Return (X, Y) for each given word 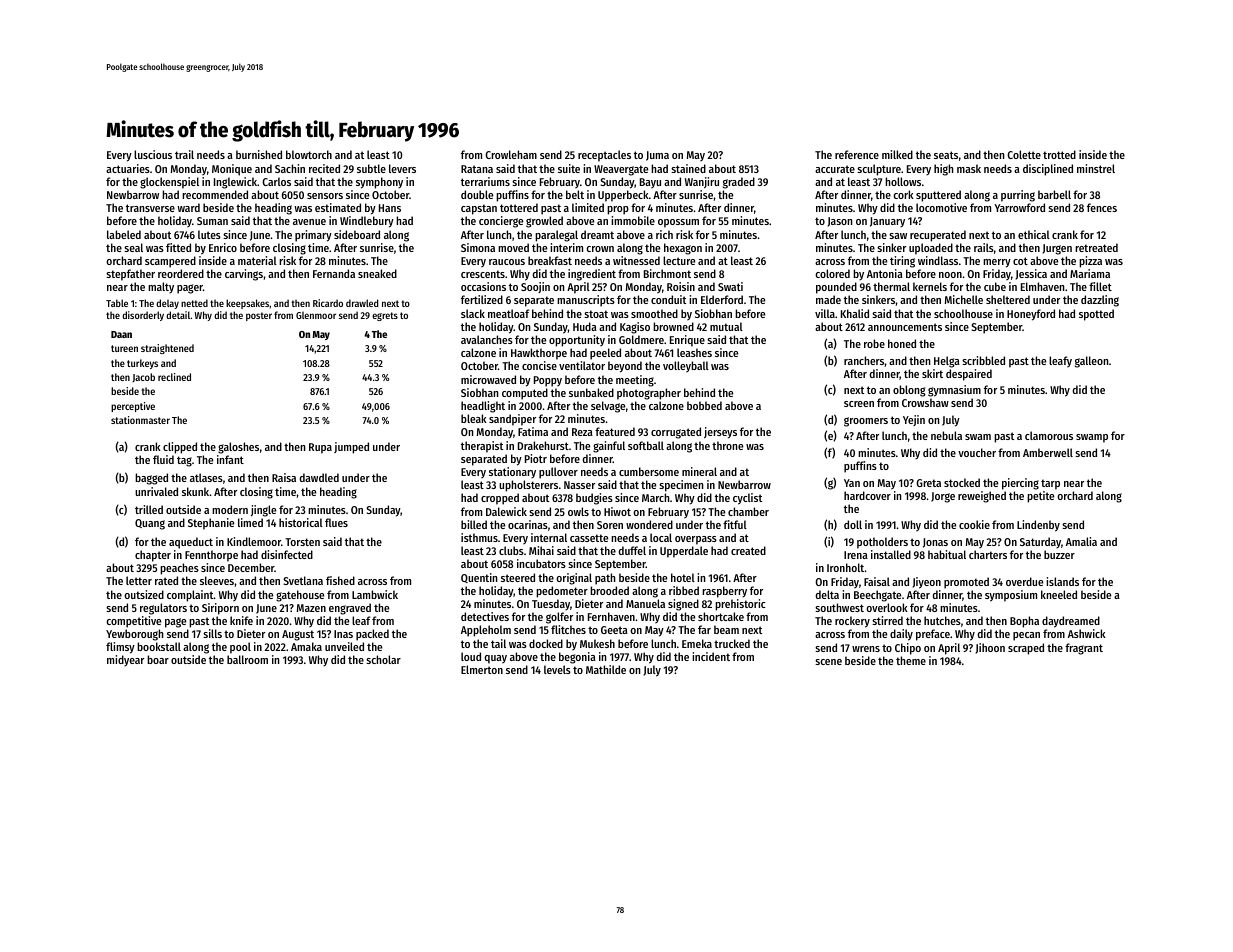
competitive (133, 622)
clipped (180, 448)
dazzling (1100, 301)
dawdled (319, 477)
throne (727, 445)
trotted (1059, 154)
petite (1040, 497)
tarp (1050, 484)
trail (184, 154)
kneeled (1059, 594)
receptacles (604, 156)
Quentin (479, 578)
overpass (696, 540)
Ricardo (328, 303)
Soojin (535, 287)
